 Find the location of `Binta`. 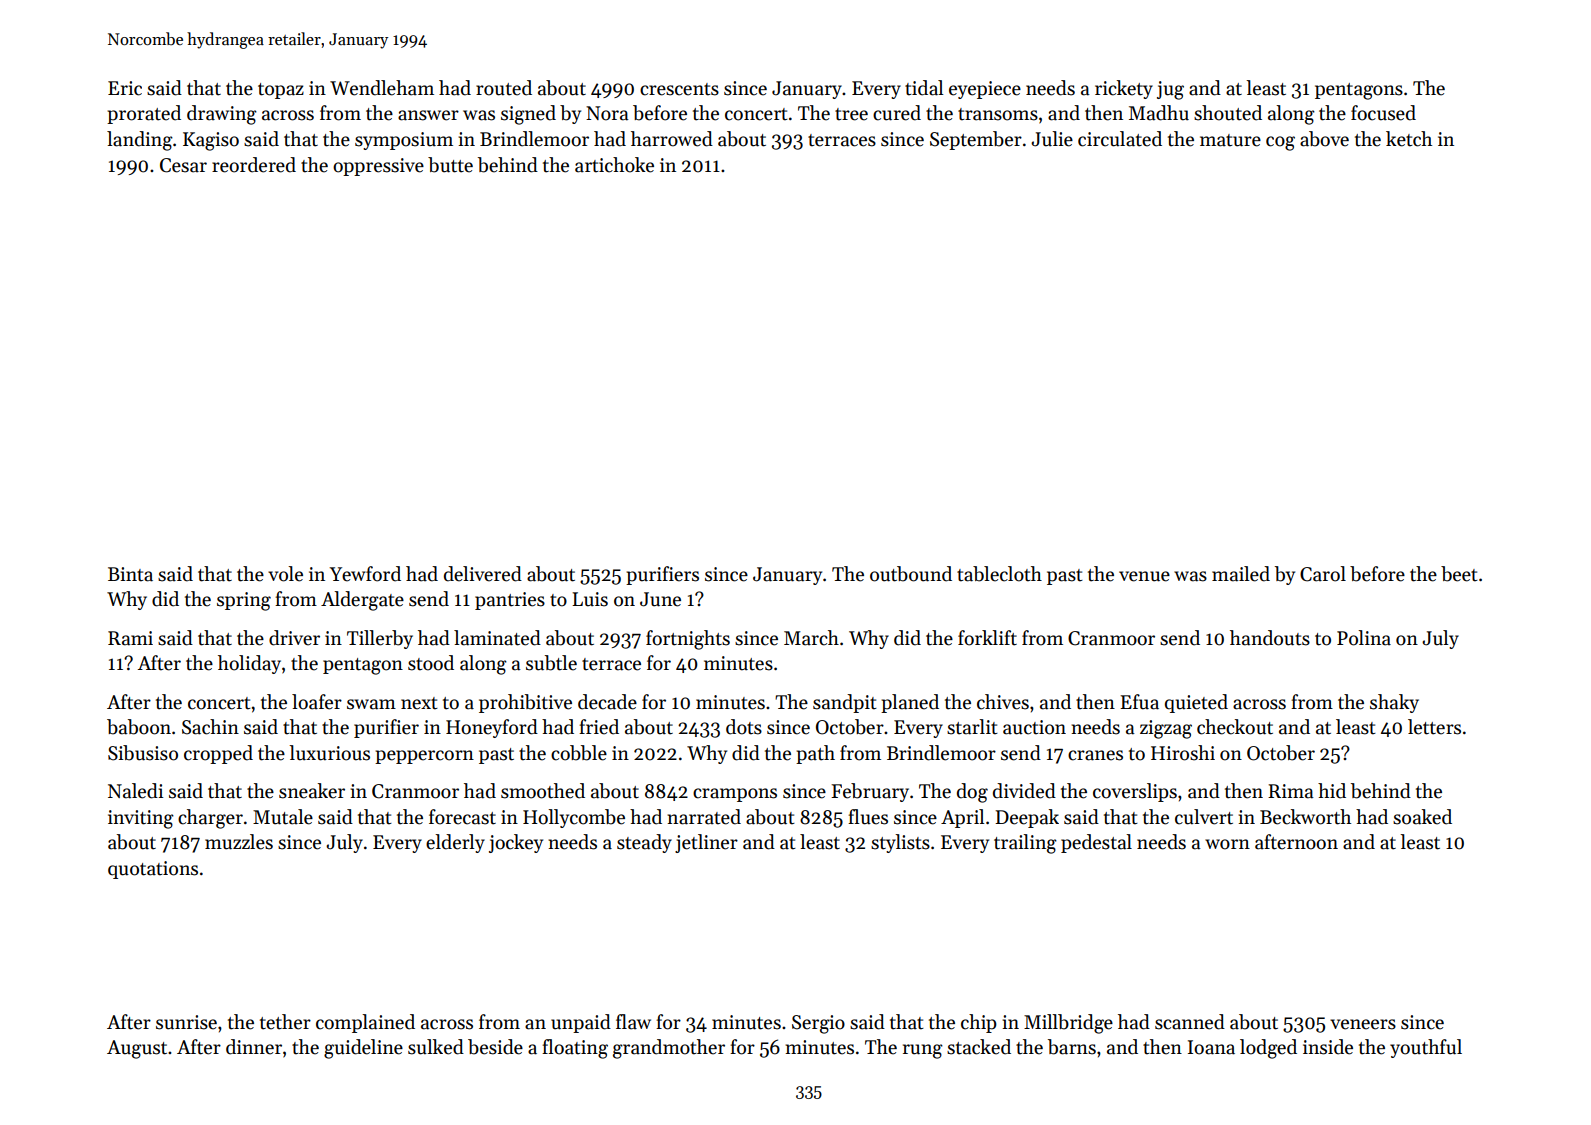

Binta is located at coordinates (130, 574).
